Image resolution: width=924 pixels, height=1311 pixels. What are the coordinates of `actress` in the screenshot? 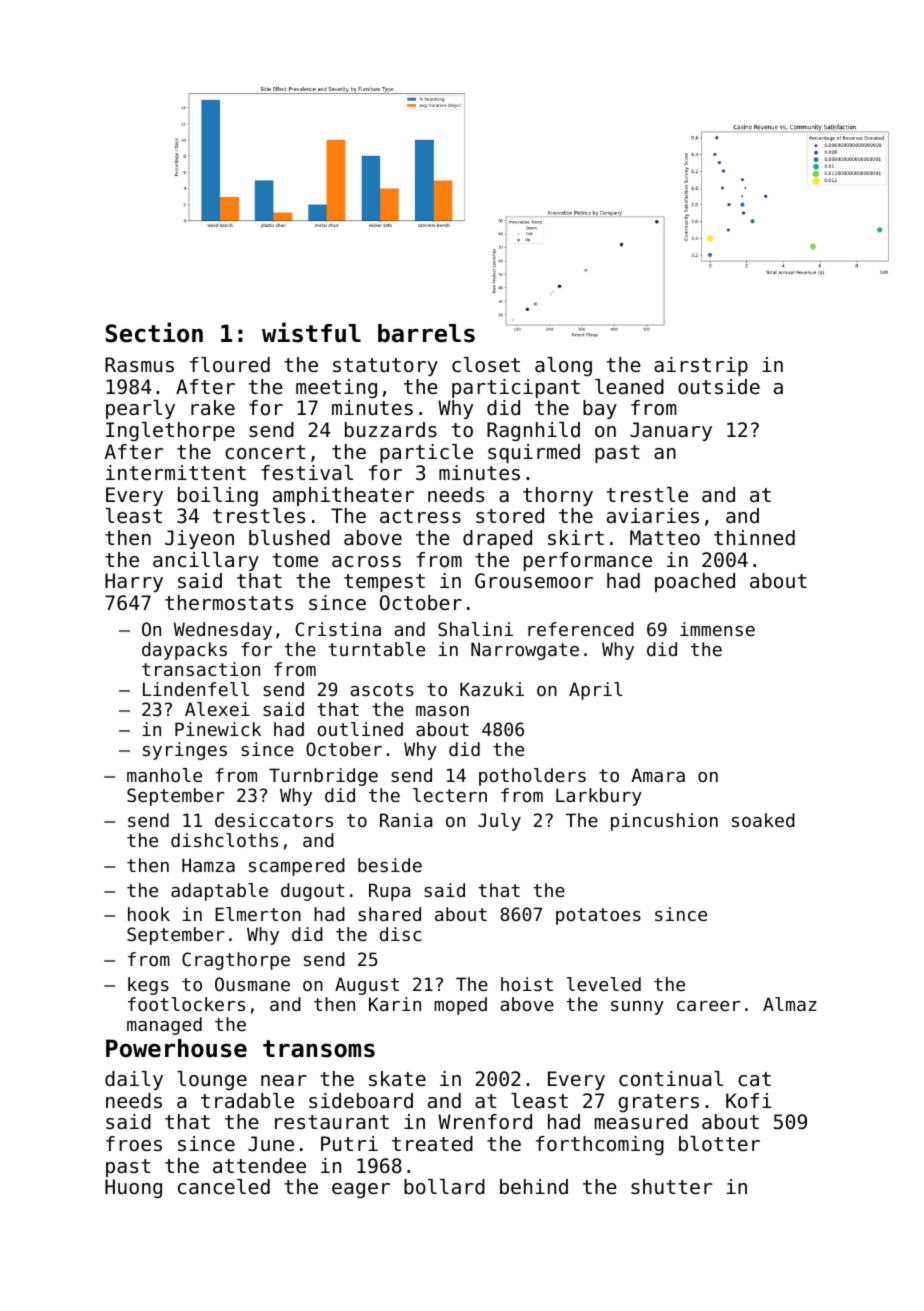 It's located at (420, 516).
